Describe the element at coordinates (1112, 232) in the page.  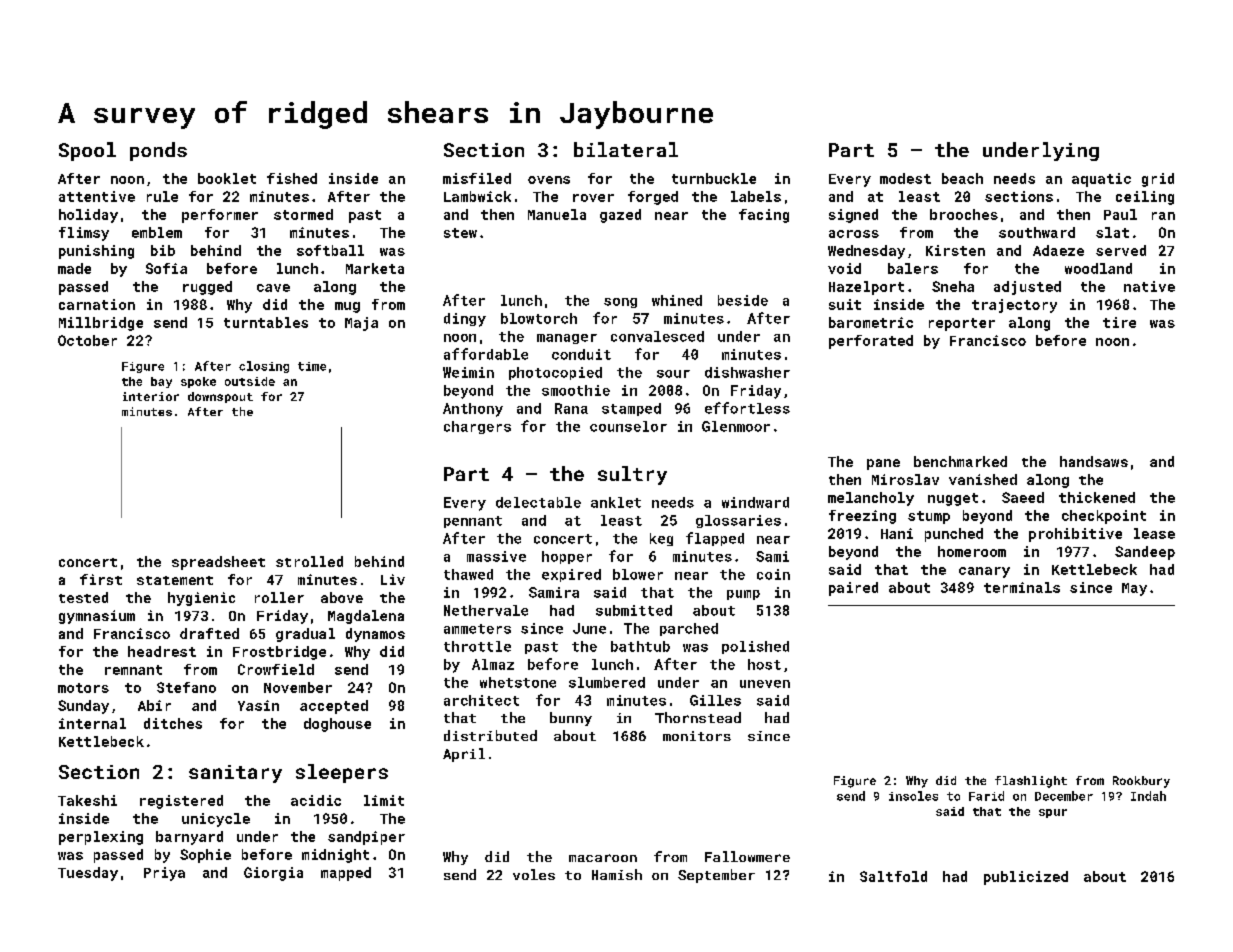
I see `slat` at that location.
